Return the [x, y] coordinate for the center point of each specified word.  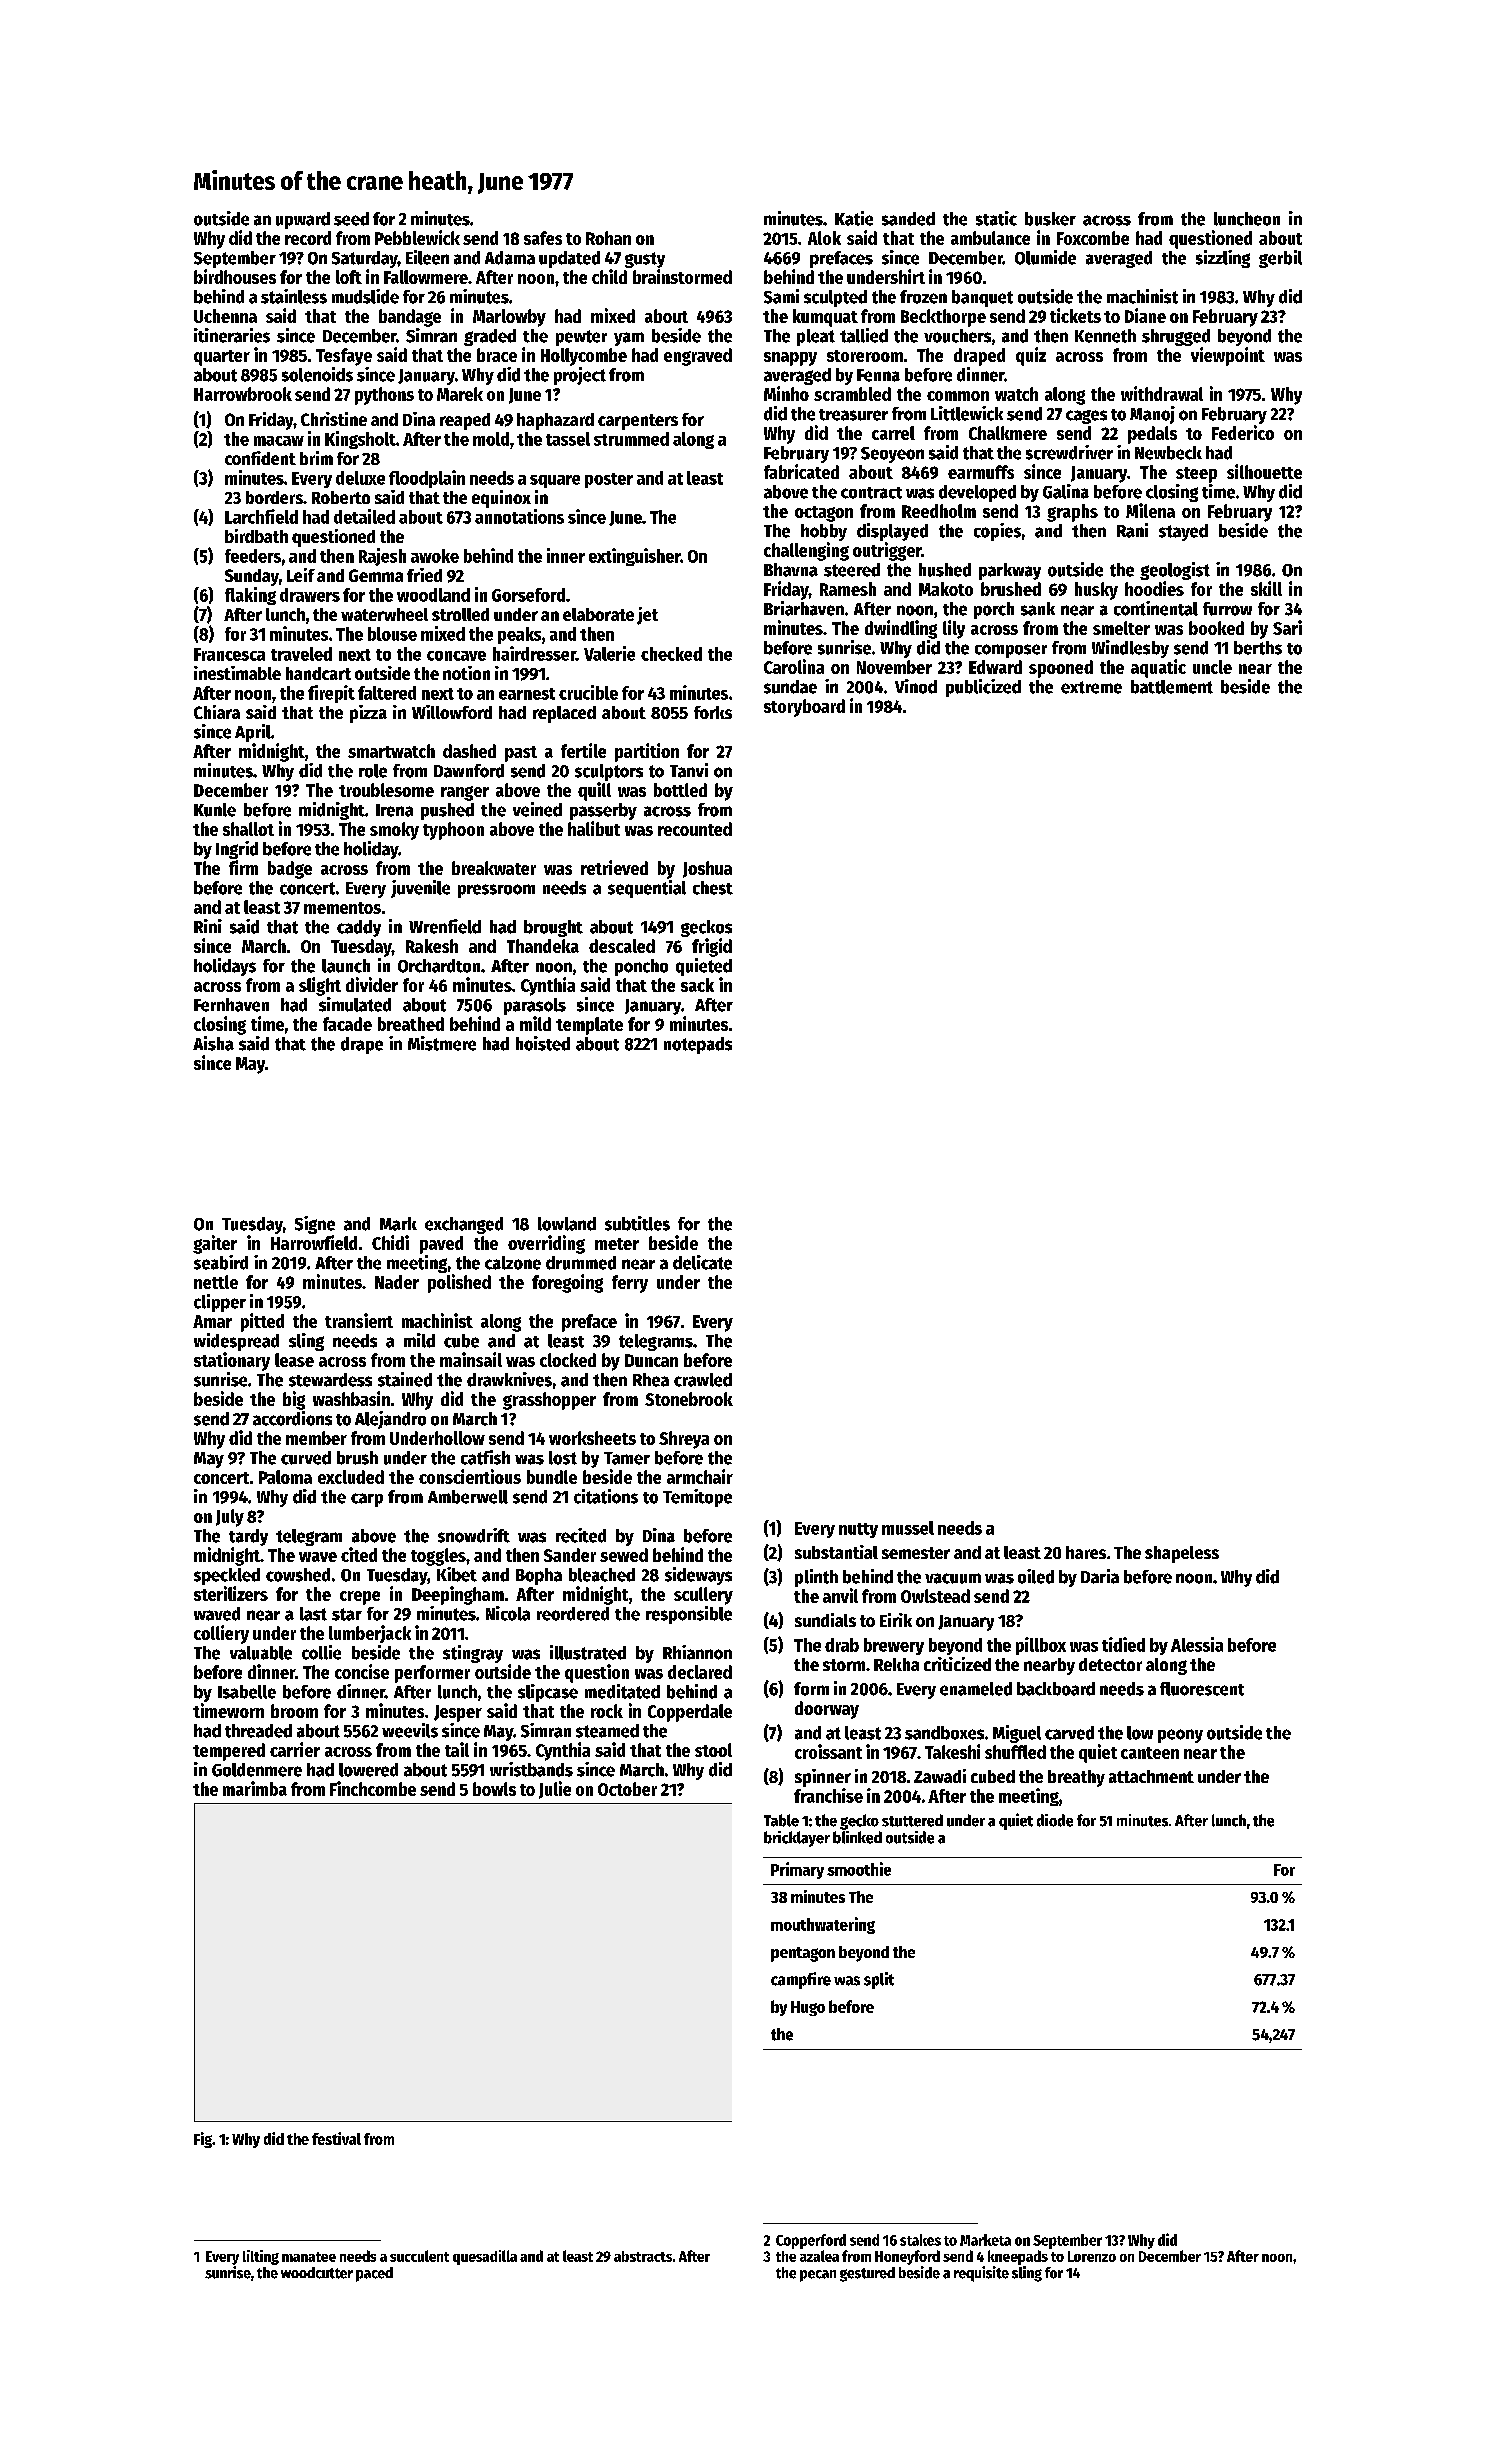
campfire [801, 1980]
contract [871, 493]
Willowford [452, 712]
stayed [1183, 532]
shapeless [1182, 1554]
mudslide [365, 296]
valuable [261, 1653]
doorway [827, 1710]
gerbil [1280, 259]
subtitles [637, 1223]
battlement [1172, 687]
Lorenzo [1092, 2256]
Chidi [390, 1242]
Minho [786, 393]
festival [336, 2138]
